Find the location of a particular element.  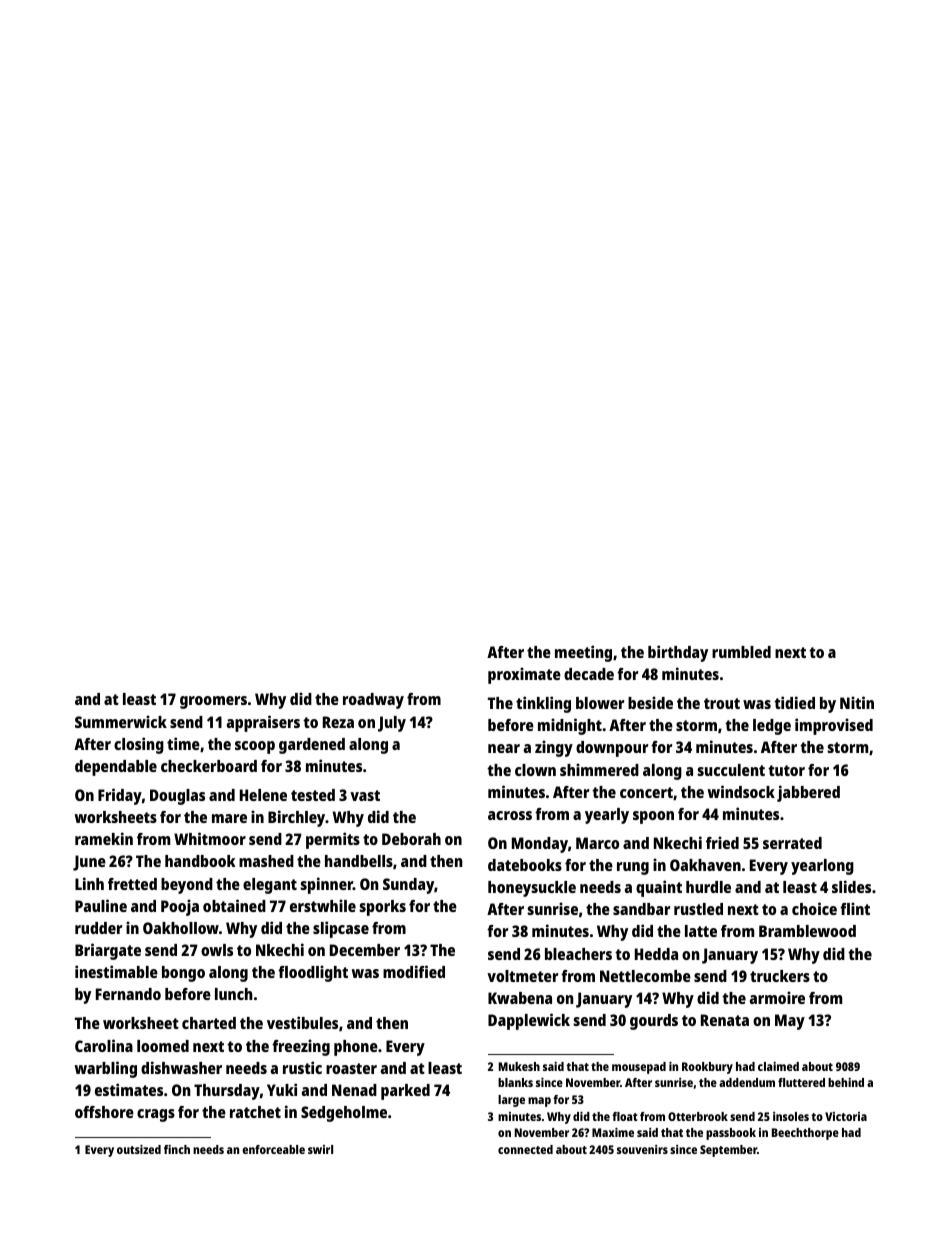

connected is located at coordinates (525, 1149).
